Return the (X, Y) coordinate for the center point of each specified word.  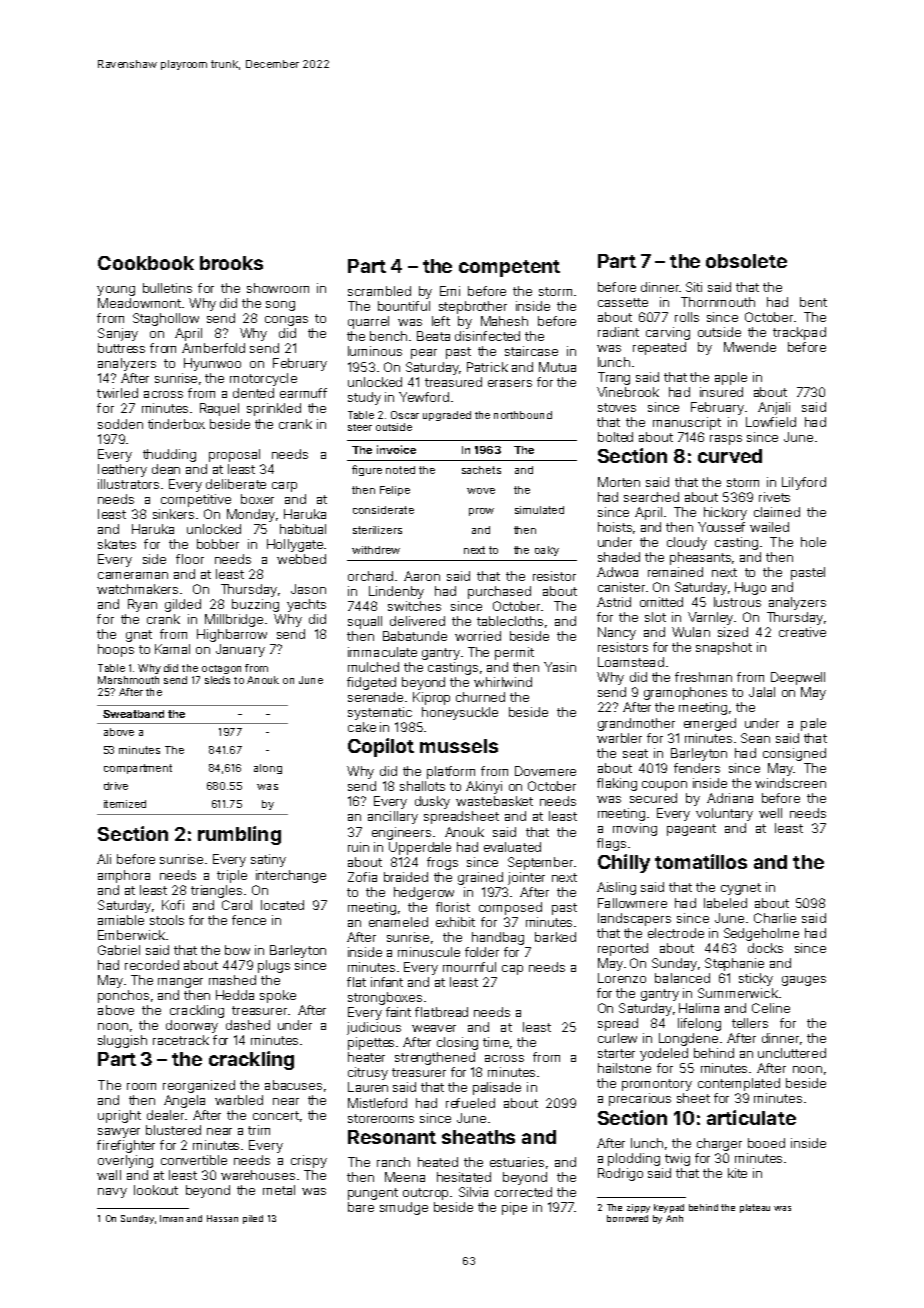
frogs (442, 863)
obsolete (746, 261)
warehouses (258, 1175)
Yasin (560, 667)
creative (802, 632)
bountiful (404, 306)
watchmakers (137, 589)
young (116, 291)
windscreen (790, 783)
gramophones (685, 693)
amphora (124, 876)
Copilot (381, 747)
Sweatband (133, 714)
